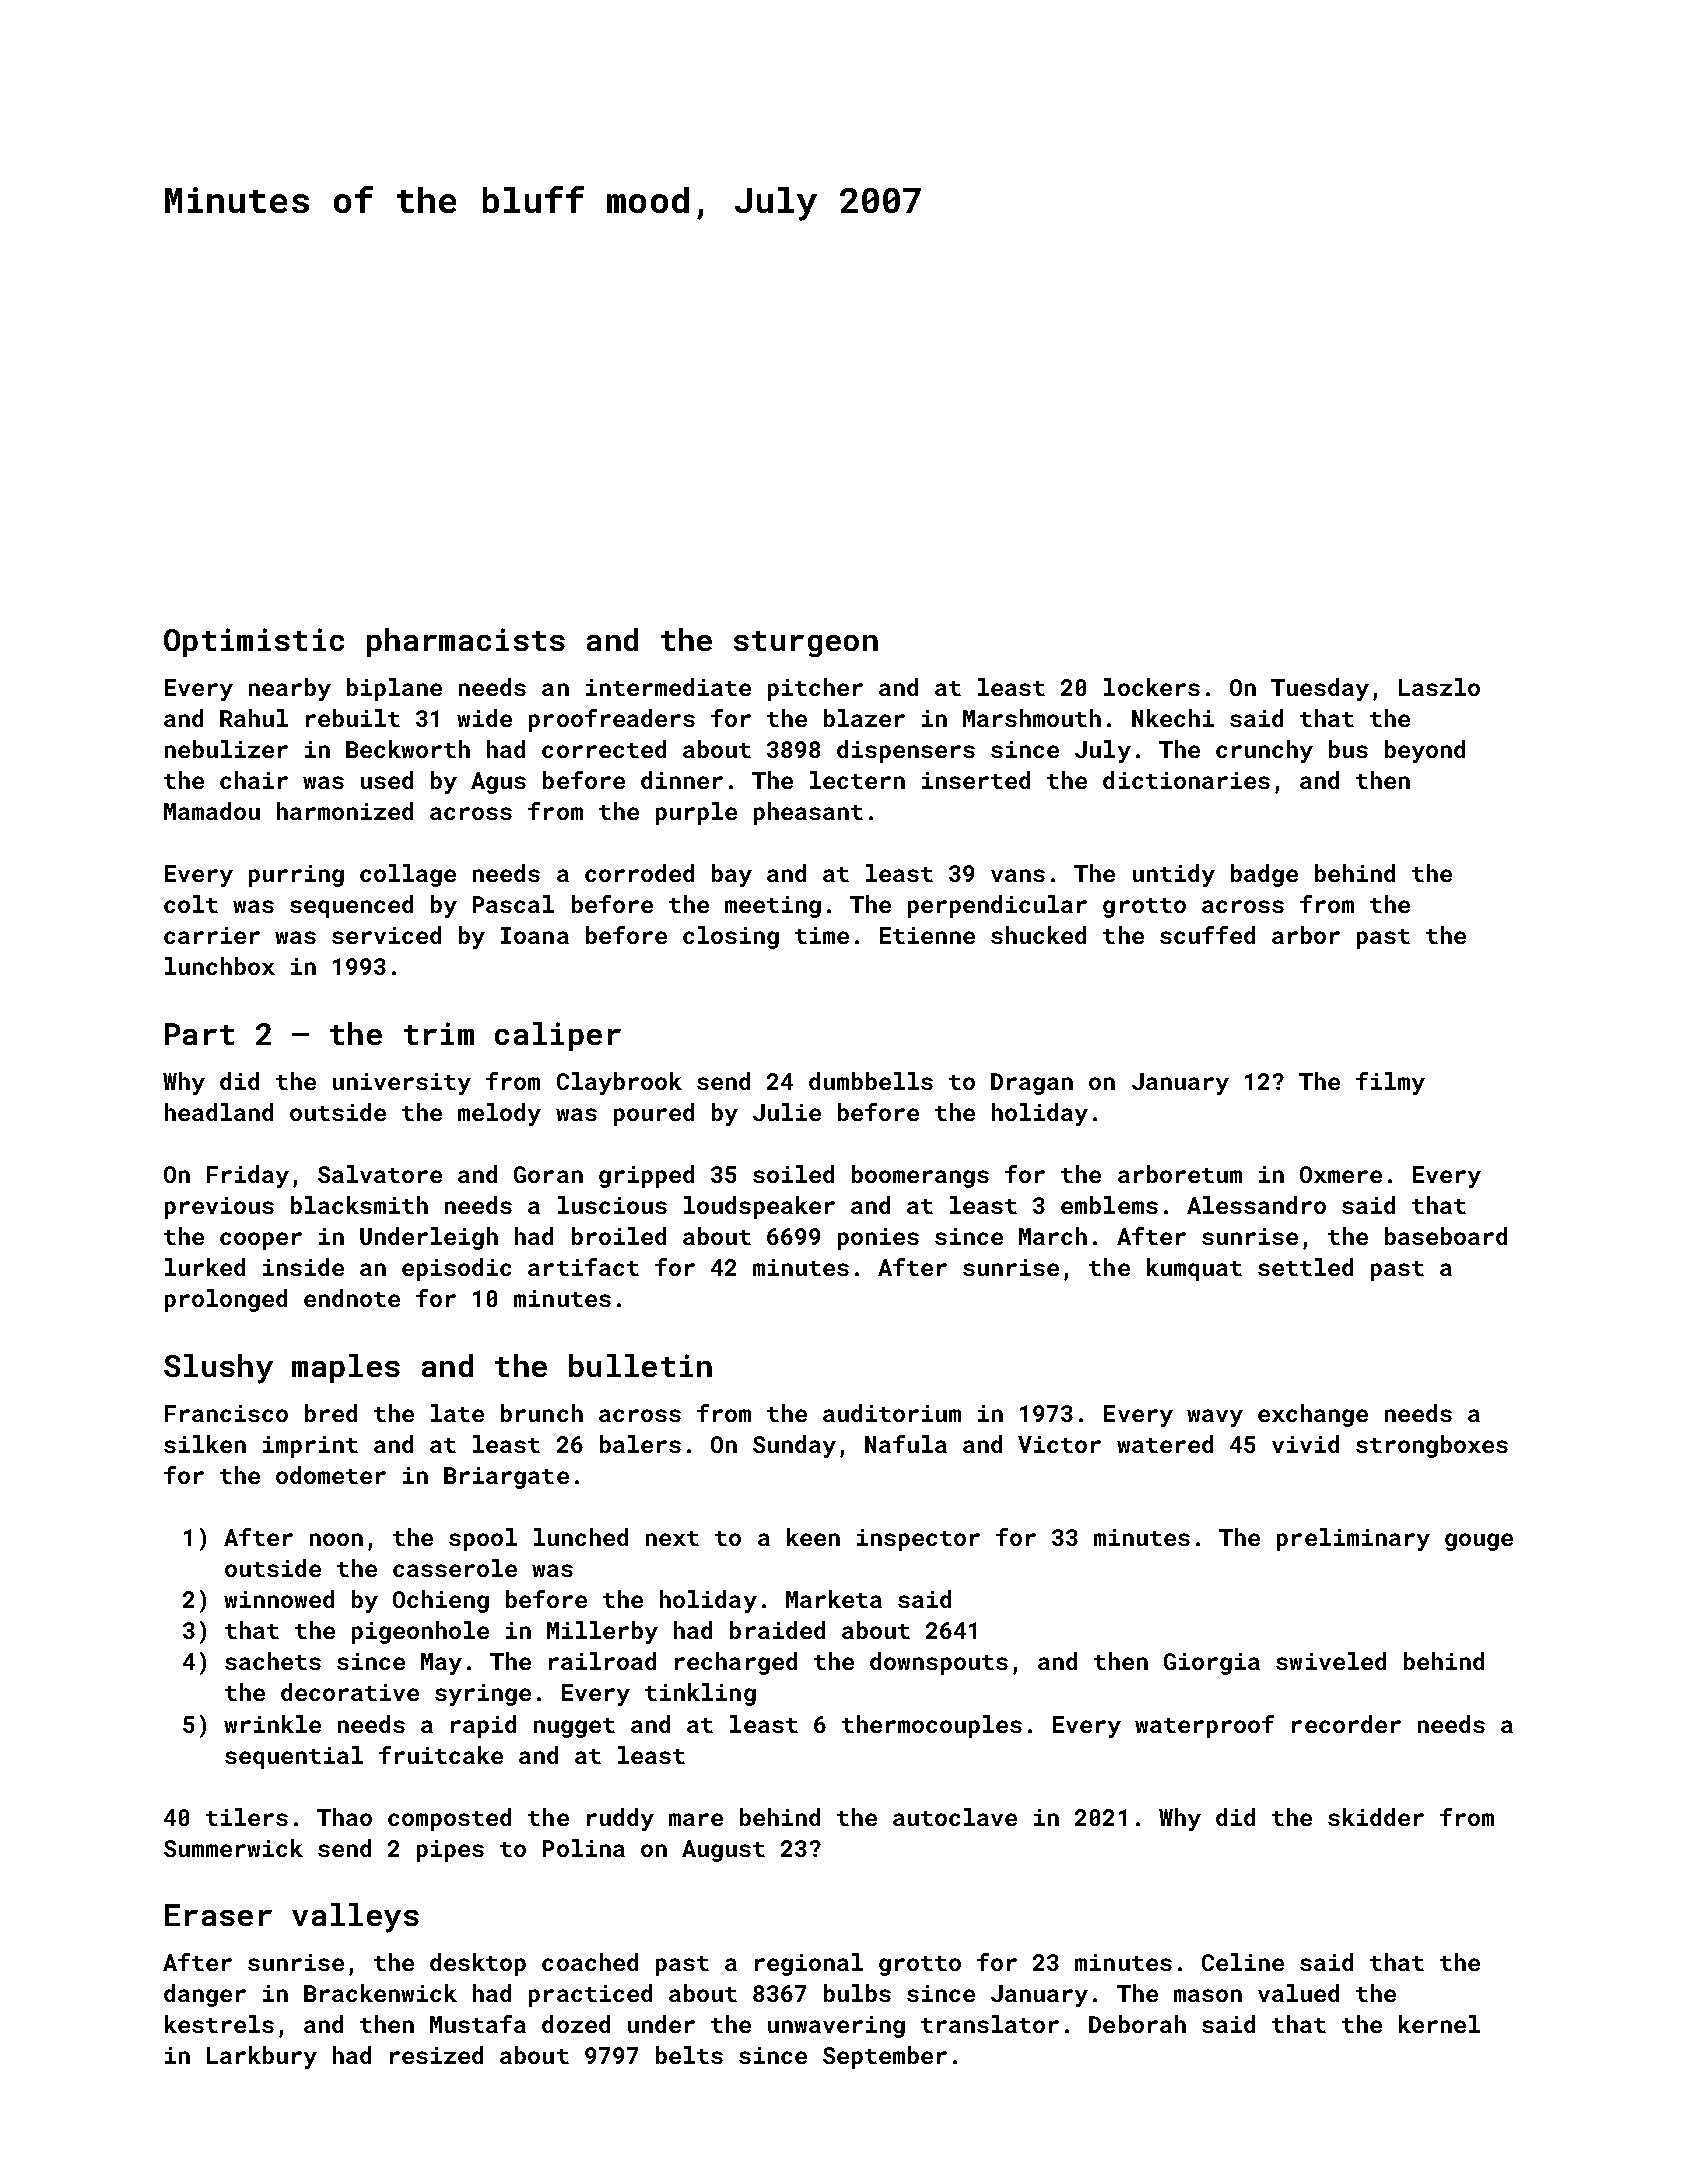 This page has width=1683, height=2178. What do you see at coordinates (806, 644) in the page?
I see `sturgeon` at bounding box center [806, 644].
